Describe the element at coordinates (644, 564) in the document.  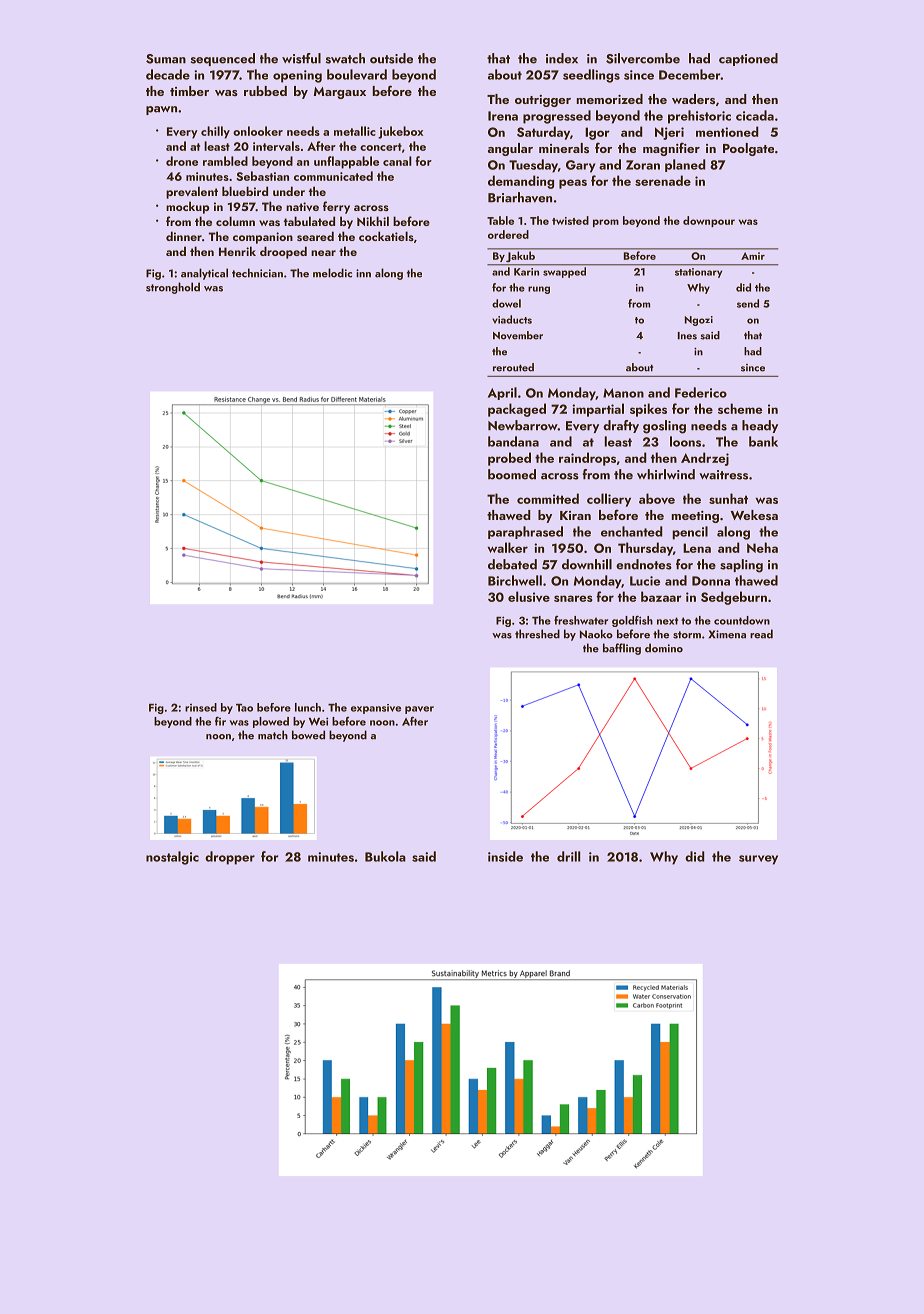
I see `endnotes` at that location.
